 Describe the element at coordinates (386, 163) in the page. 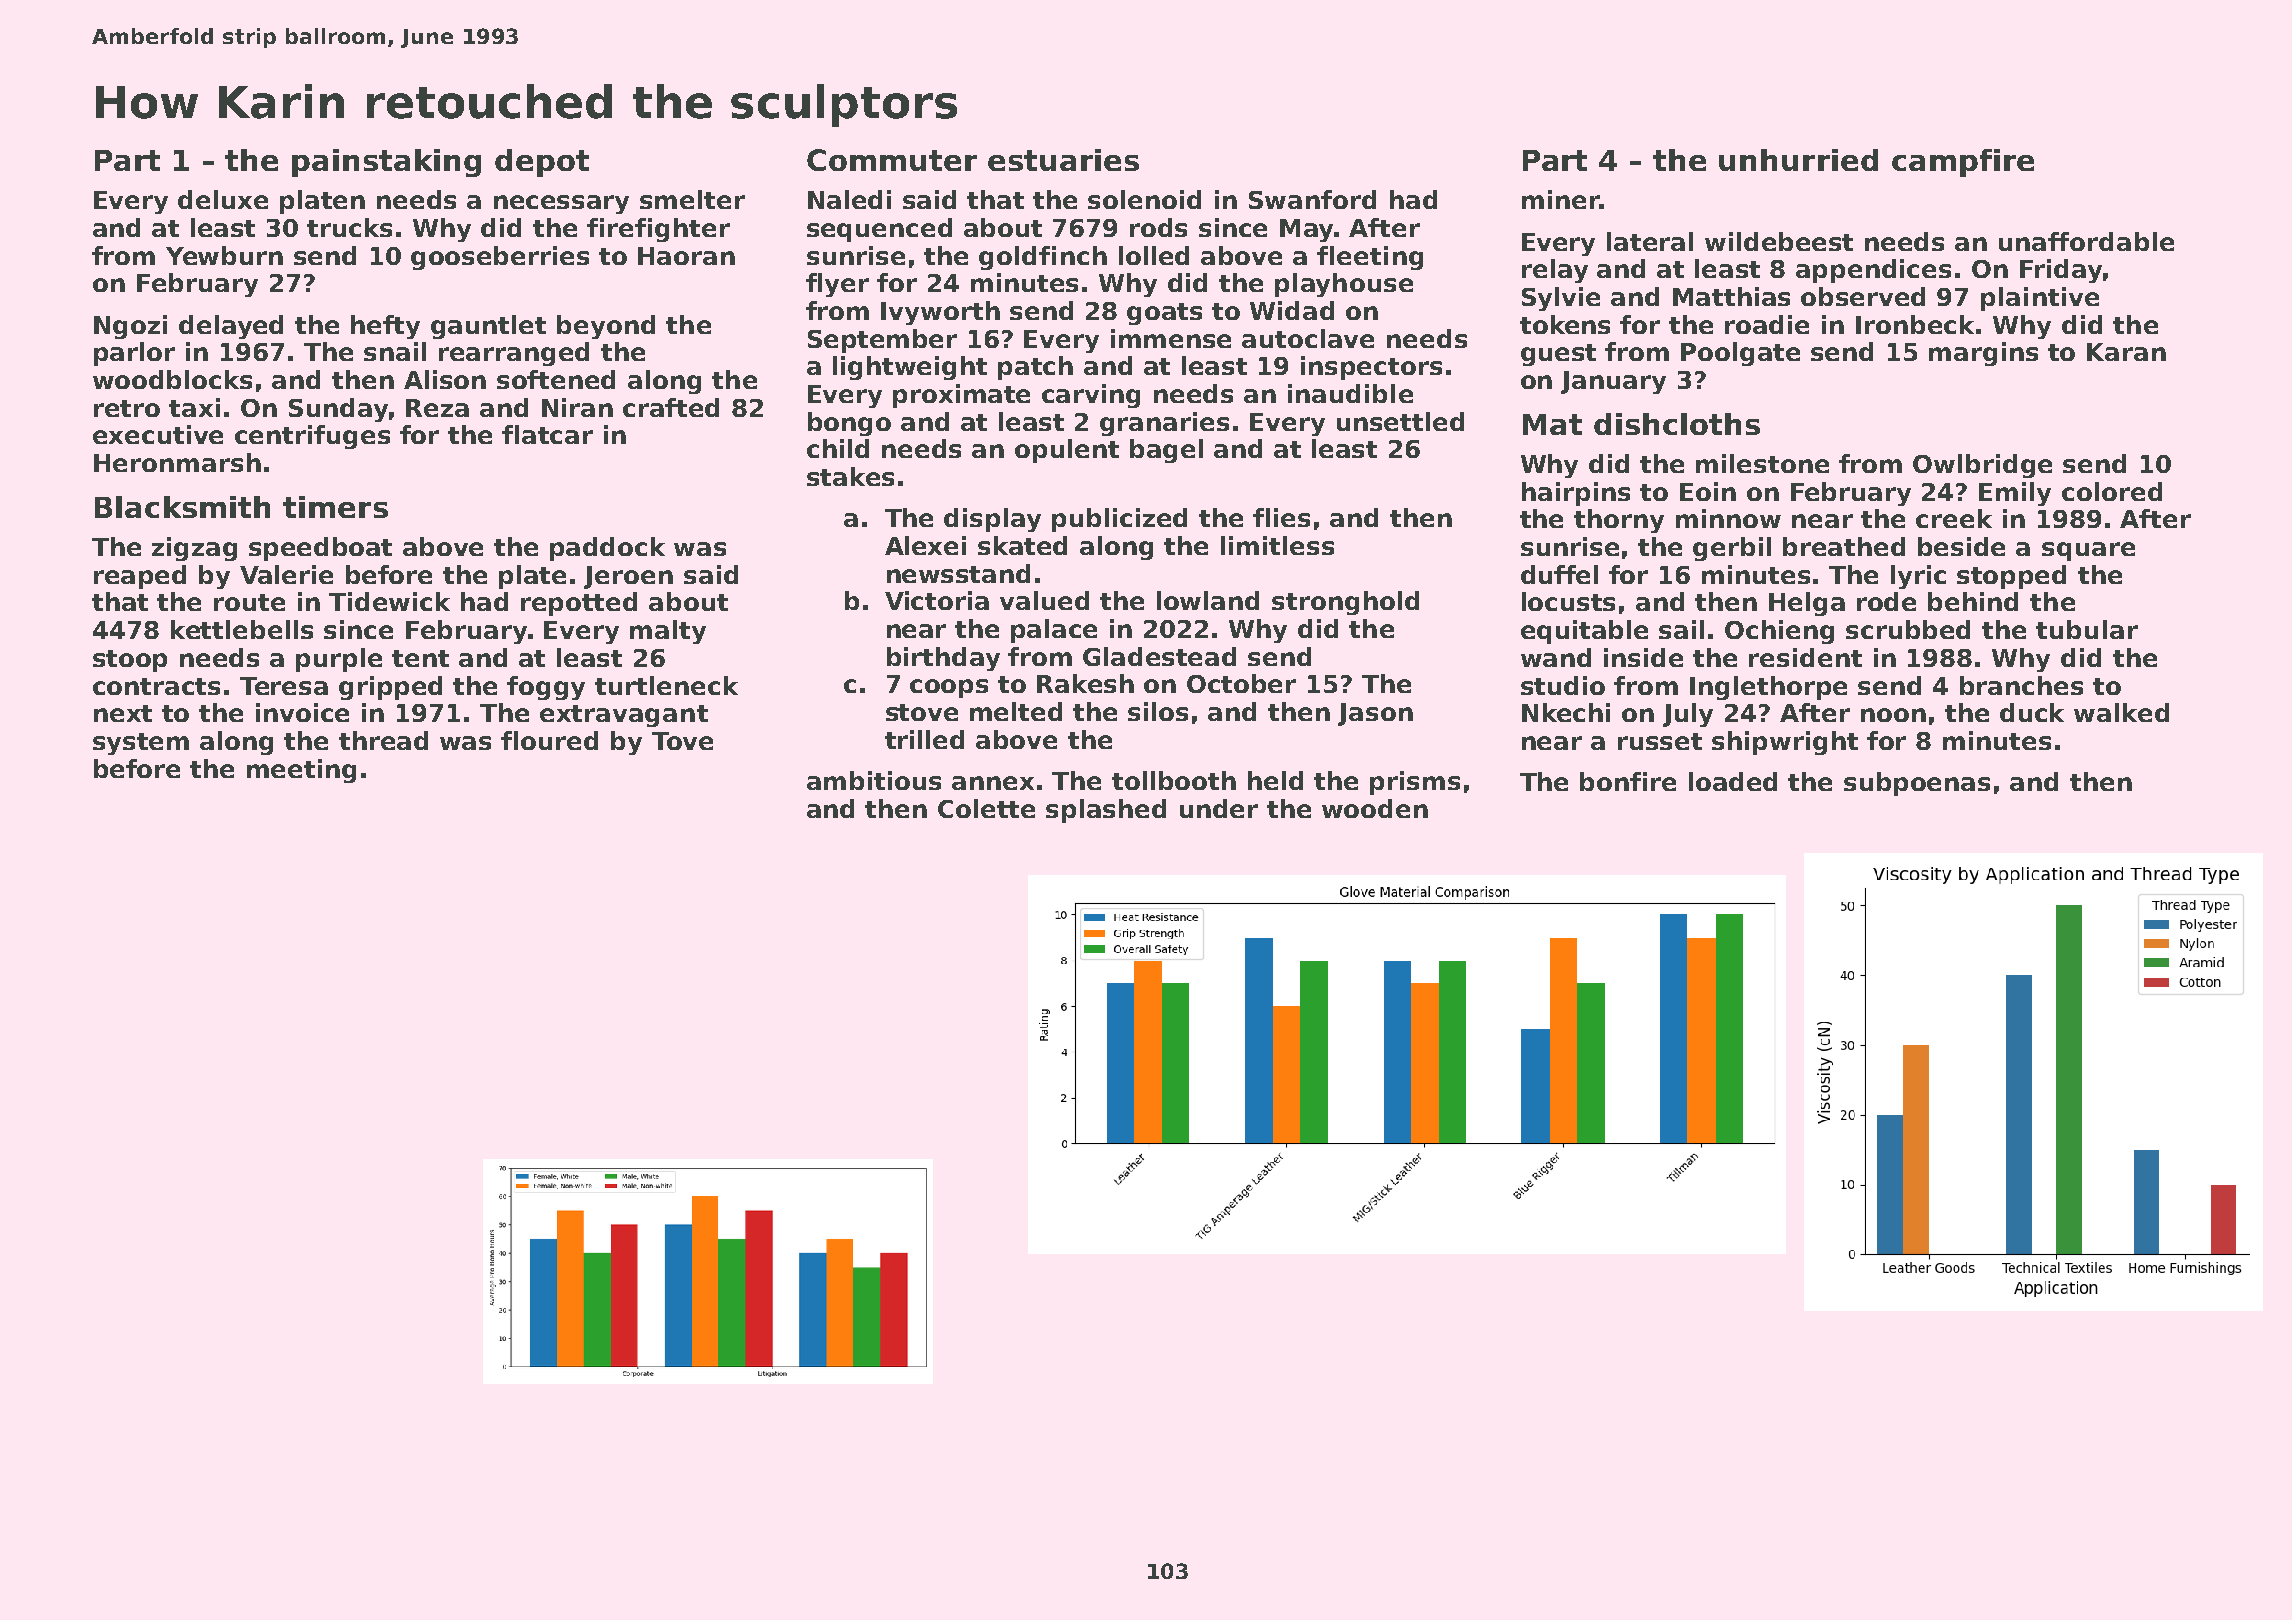

I see `painstaking` at that location.
